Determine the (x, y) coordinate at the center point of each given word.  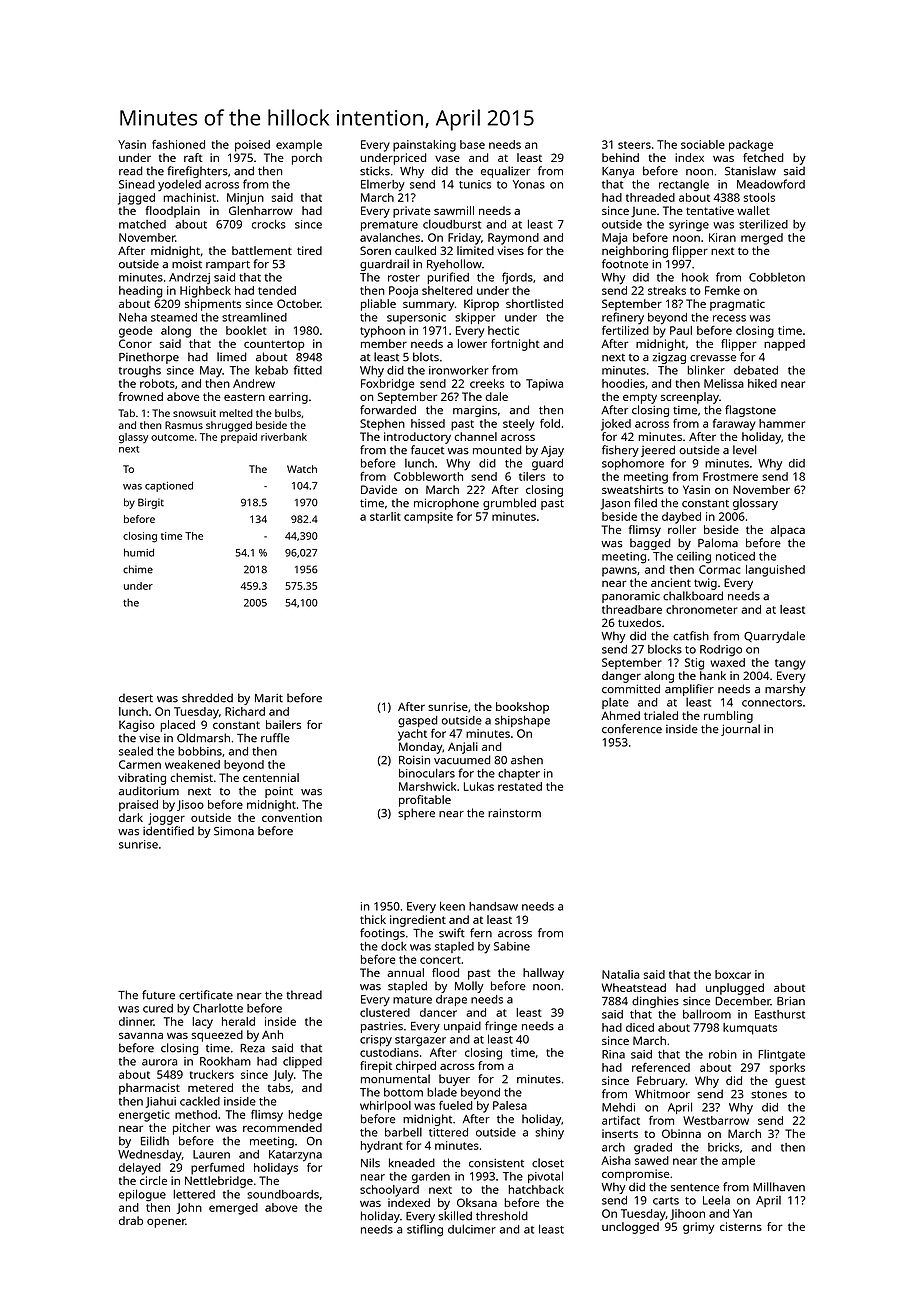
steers (634, 145)
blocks (665, 649)
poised (252, 146)
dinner (136, 1021)
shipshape (522, 721)
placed (177, 726)
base (472, 144)
